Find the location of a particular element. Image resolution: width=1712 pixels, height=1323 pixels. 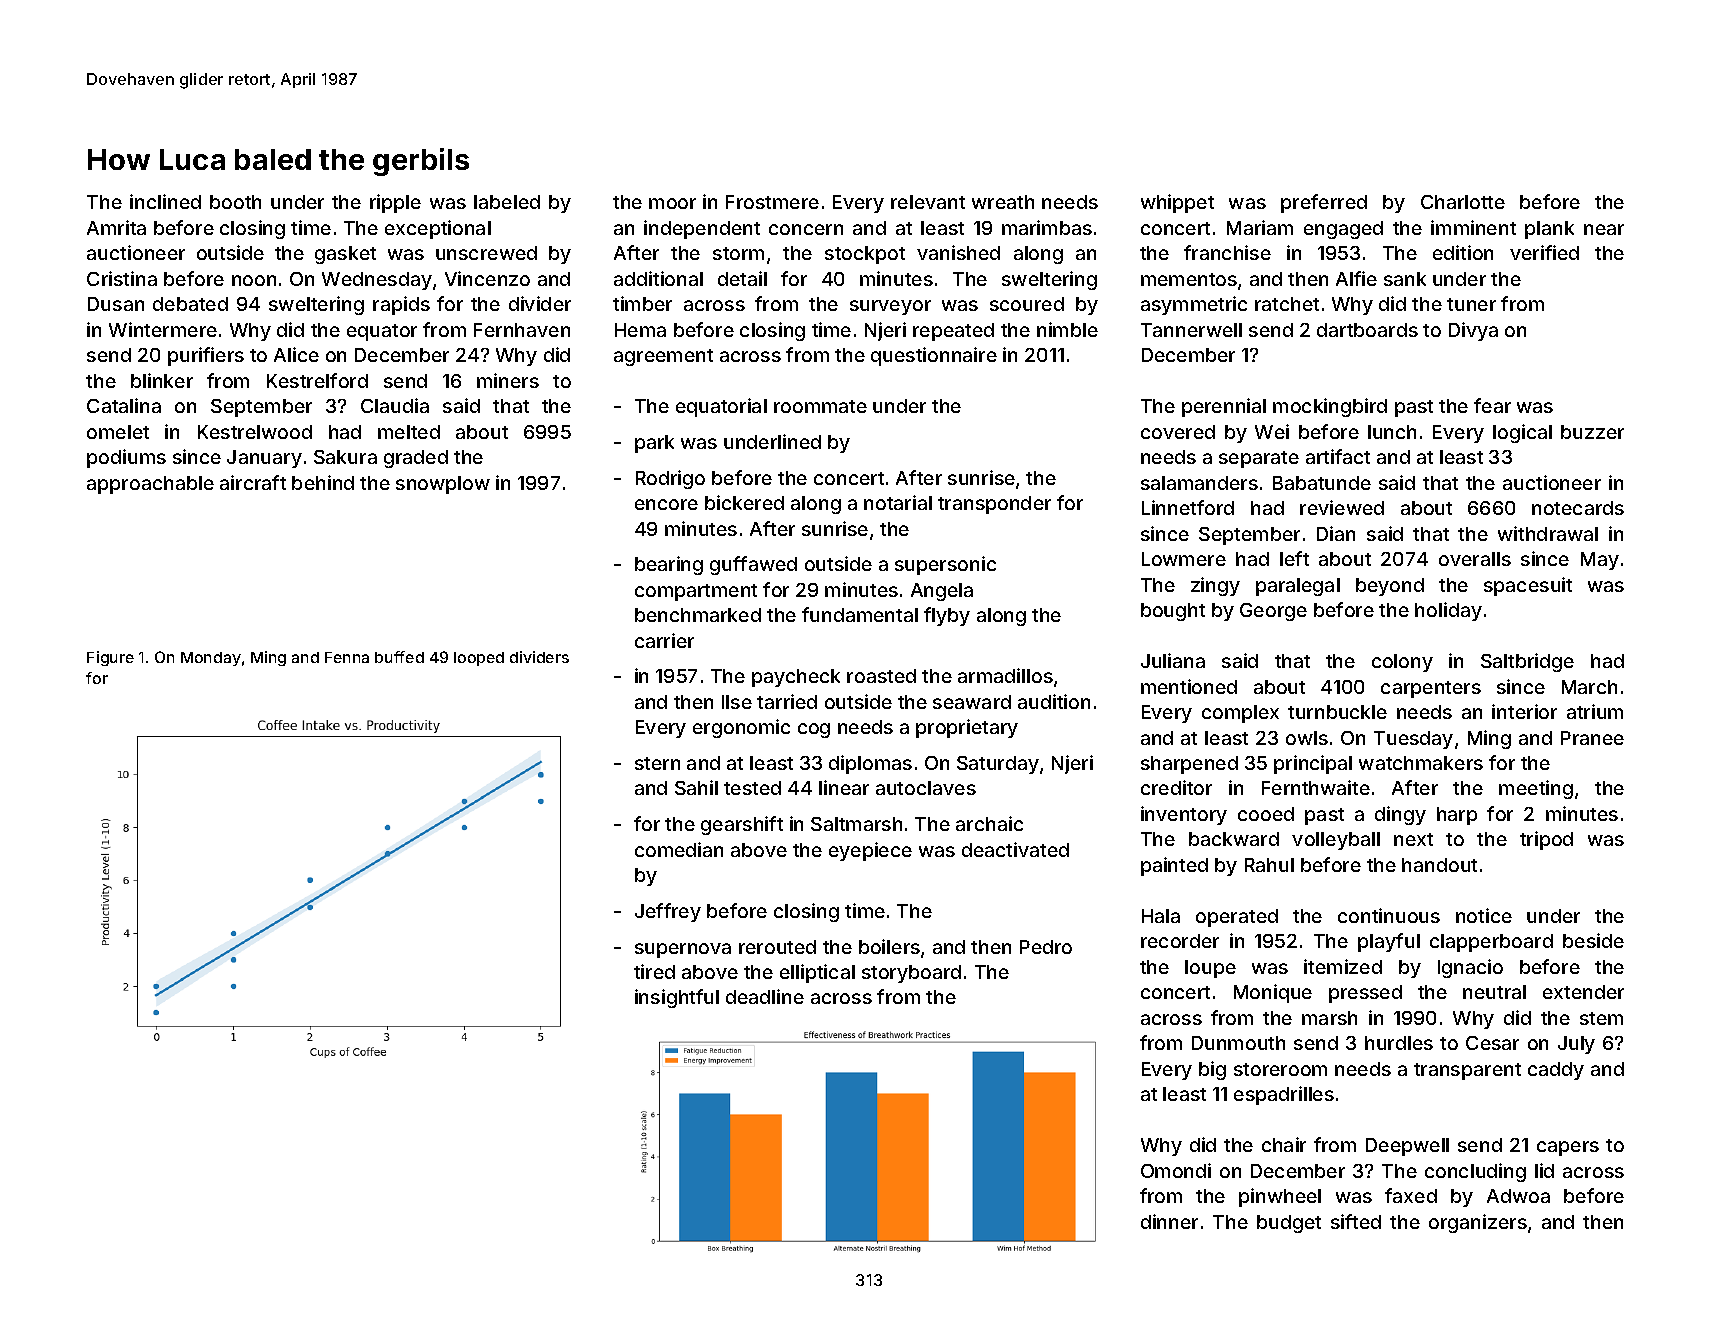

dinner is located at coordinates (1169, 1221).
